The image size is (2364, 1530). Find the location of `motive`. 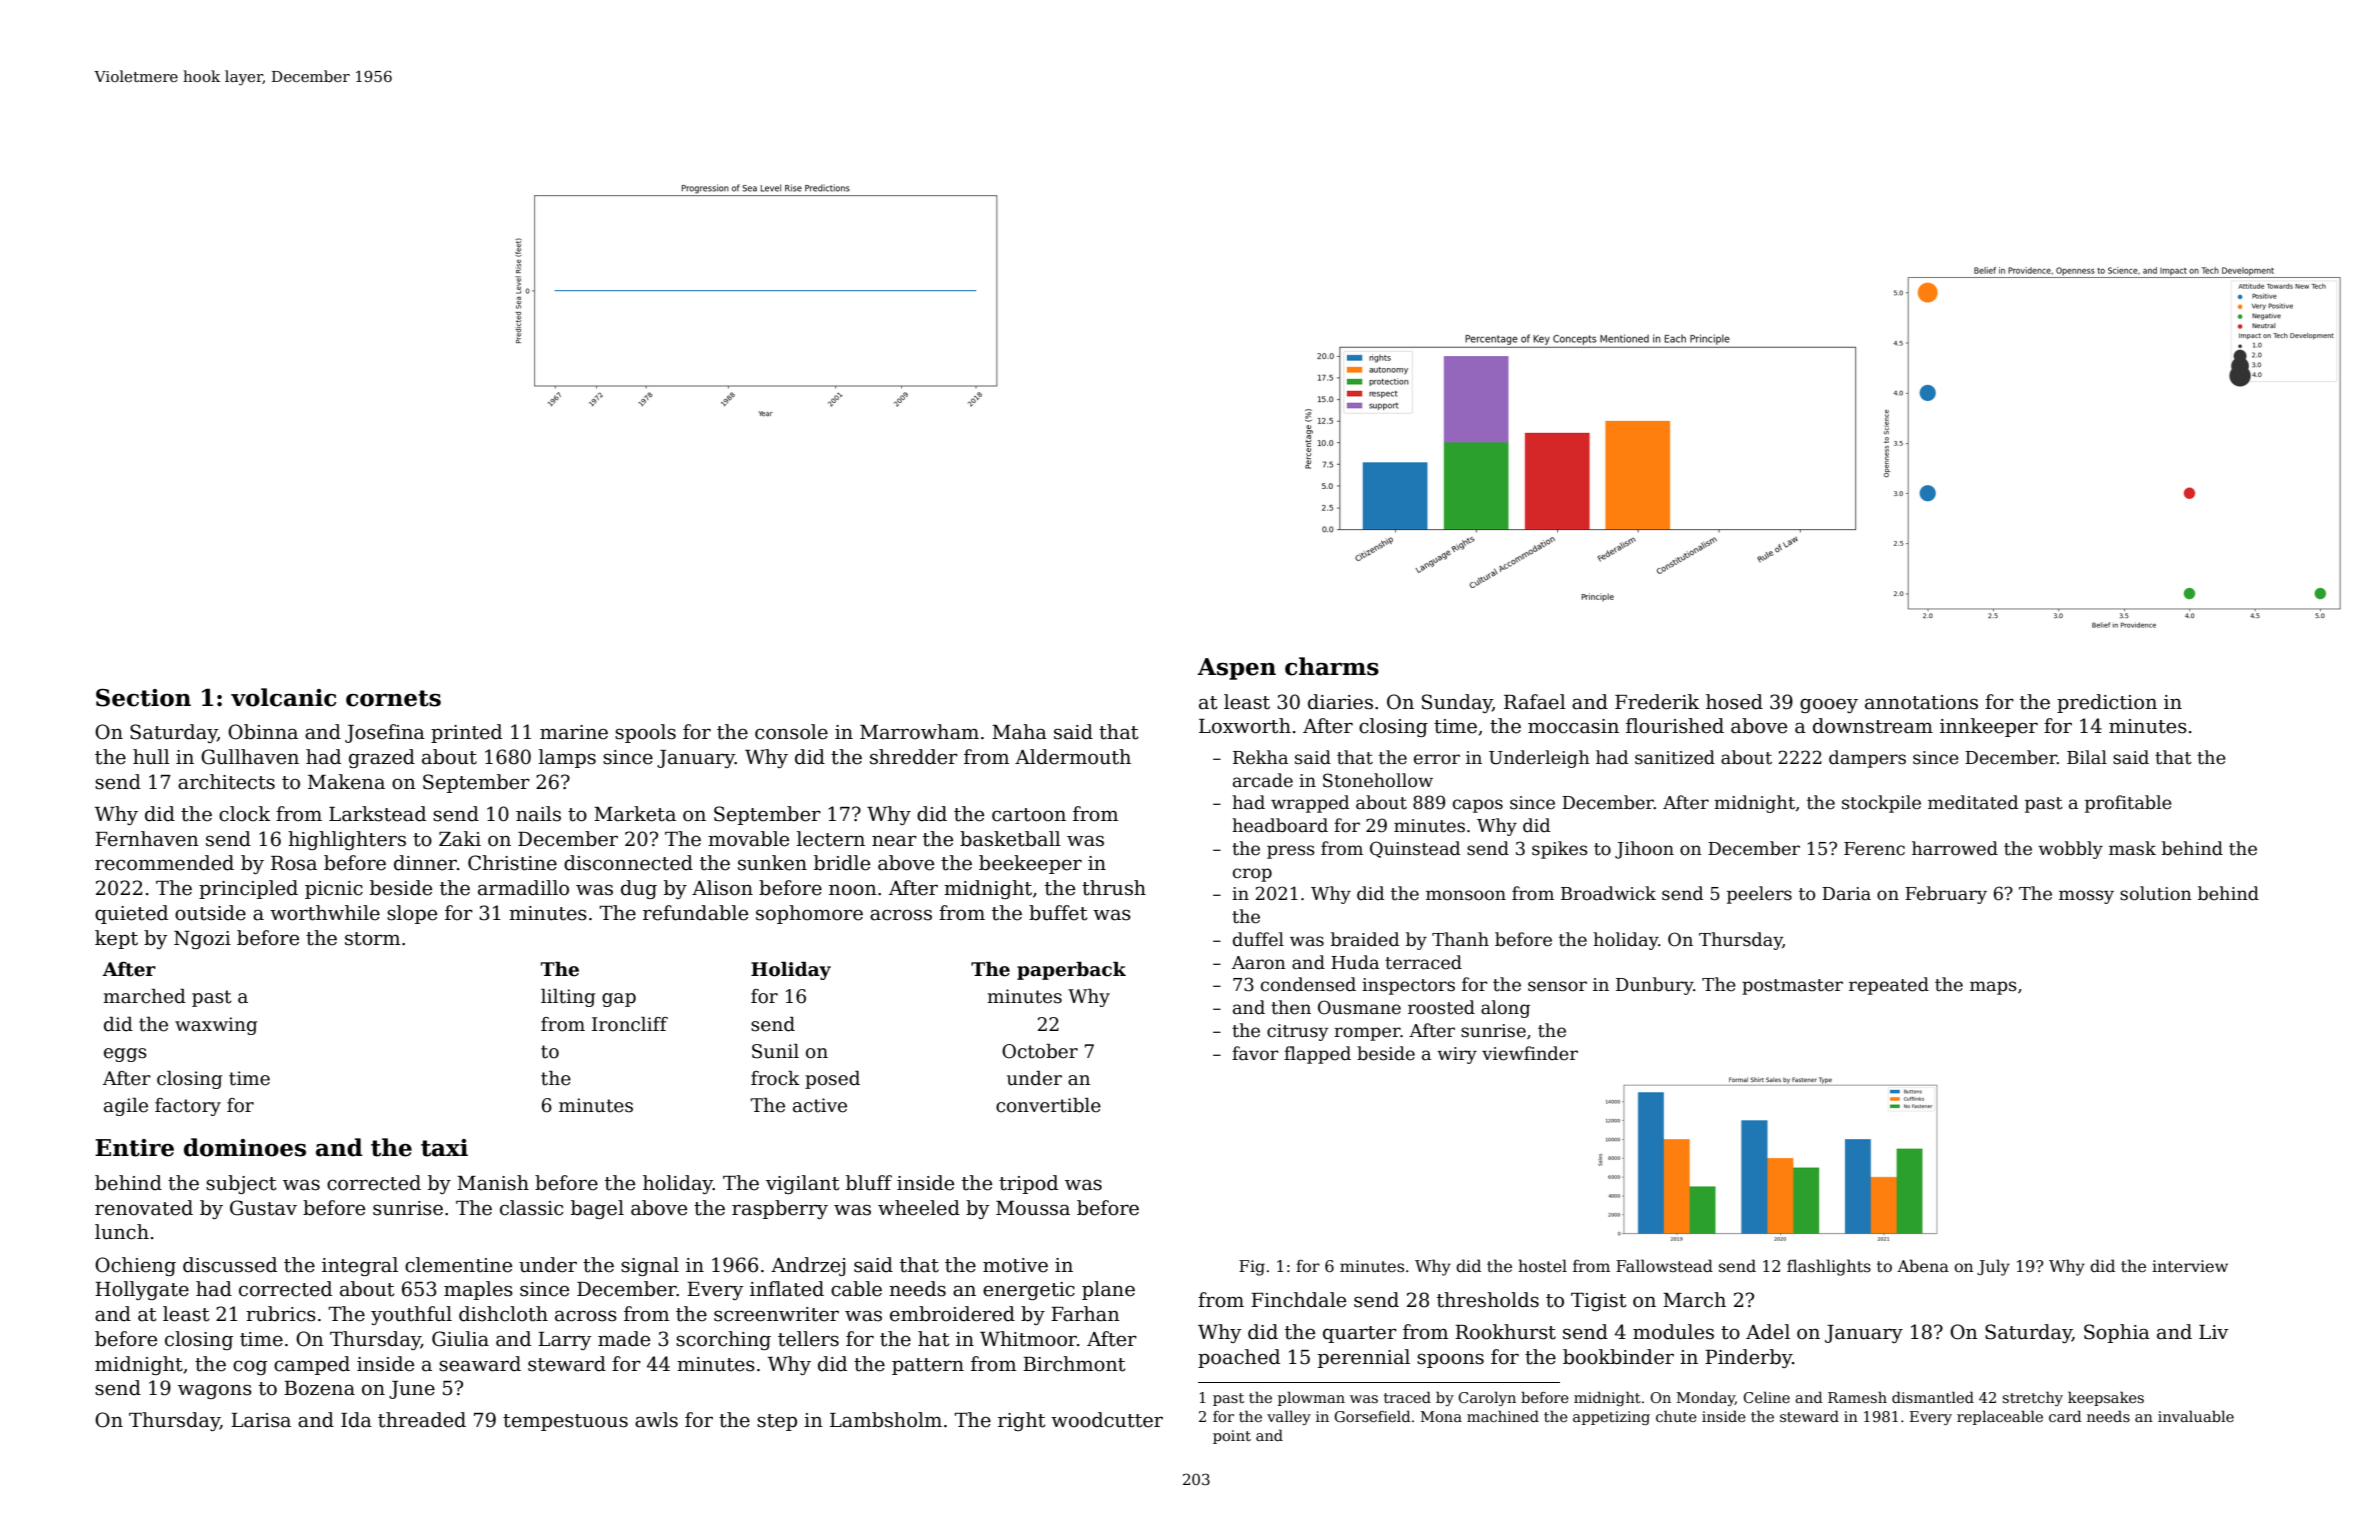

motive is located at coordinates (1015, 1265).
